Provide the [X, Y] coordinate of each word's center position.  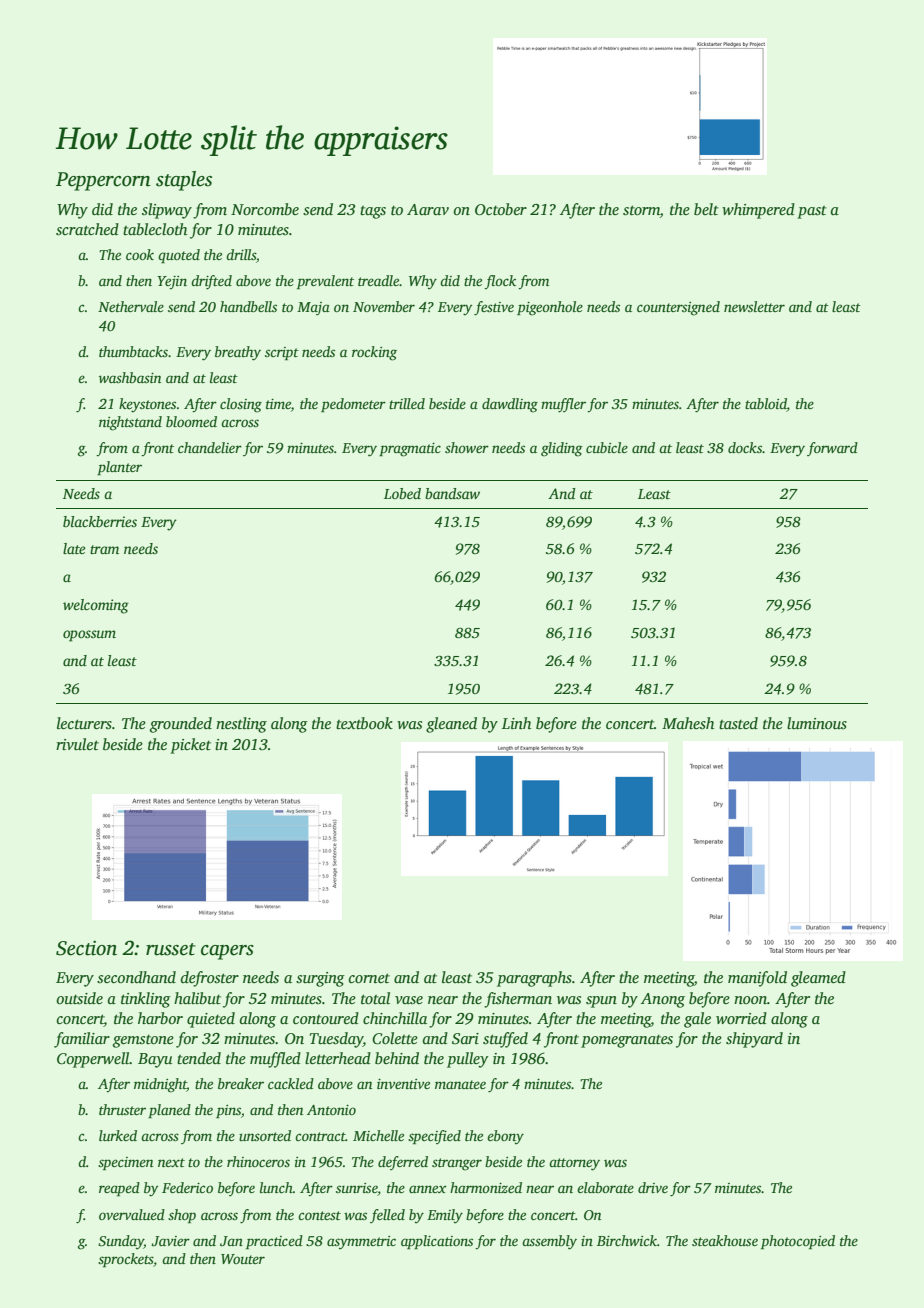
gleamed [818, 979]
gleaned [451, 725]
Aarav [428, 209]
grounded [181, 725]
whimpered [758, 211]
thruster [122, 1109]
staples [184, 181]
